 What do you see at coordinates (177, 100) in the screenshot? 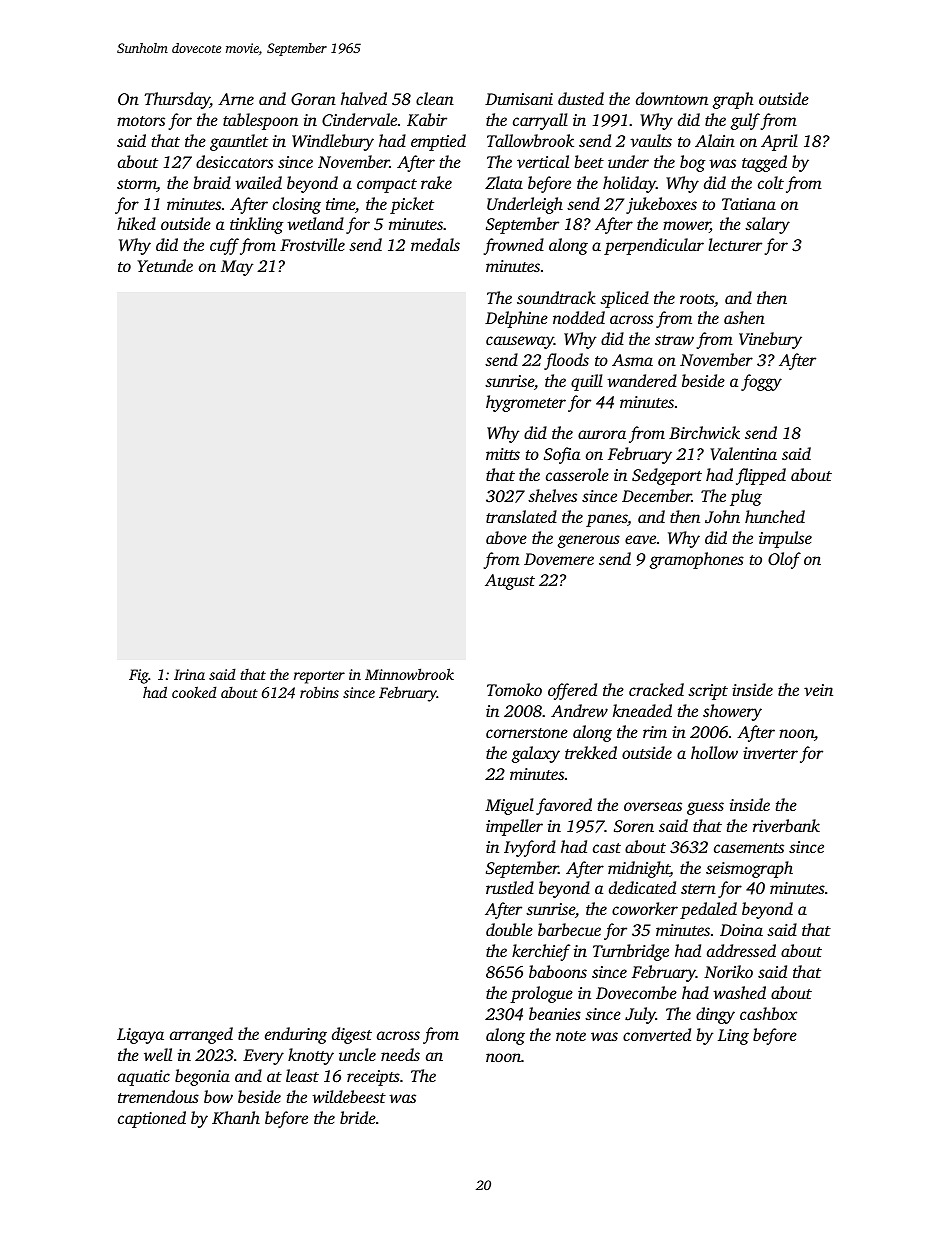
I see `Thursday` at bounding box center [177, 100].
